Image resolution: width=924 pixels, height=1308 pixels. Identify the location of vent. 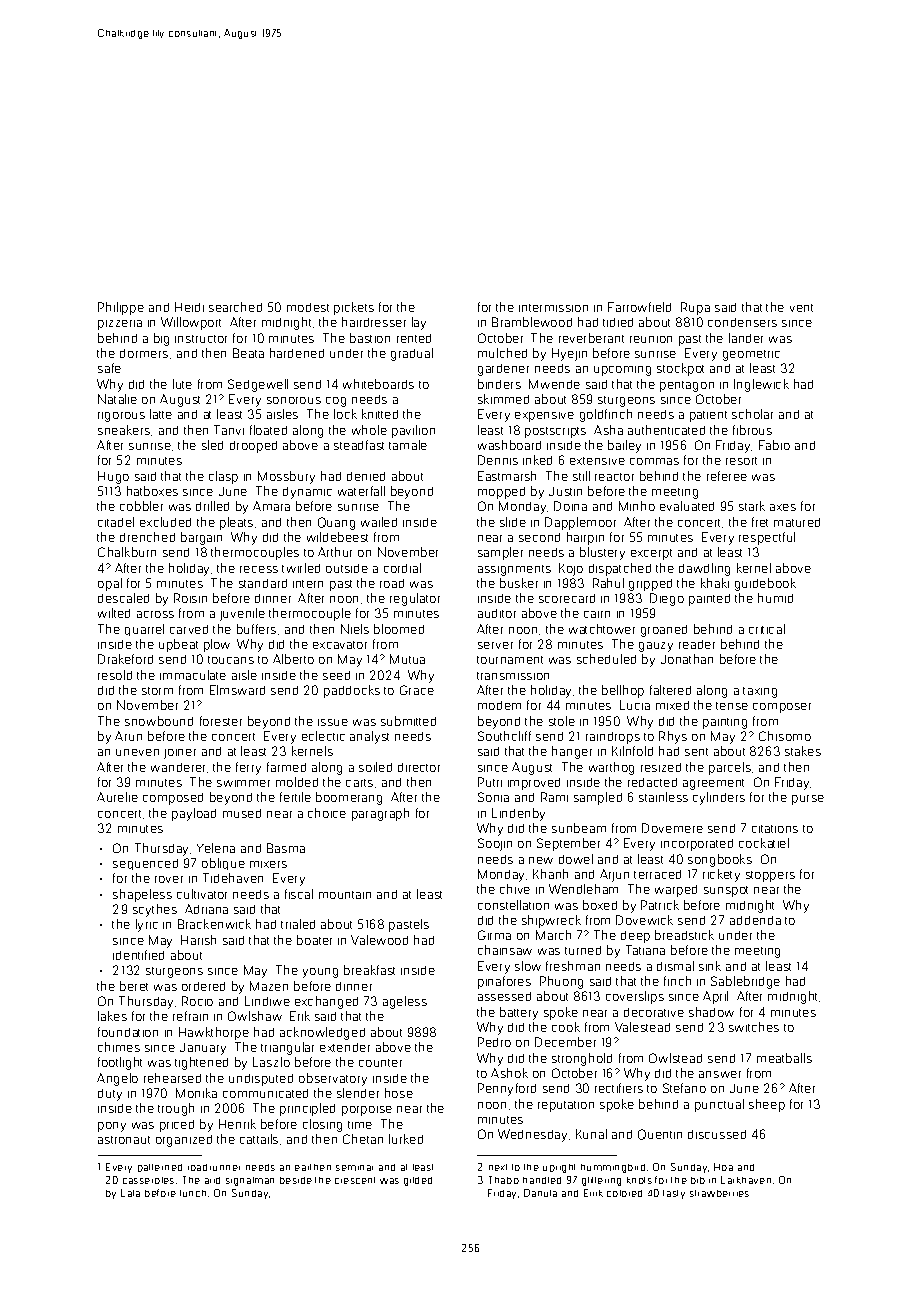
(801, 308).
